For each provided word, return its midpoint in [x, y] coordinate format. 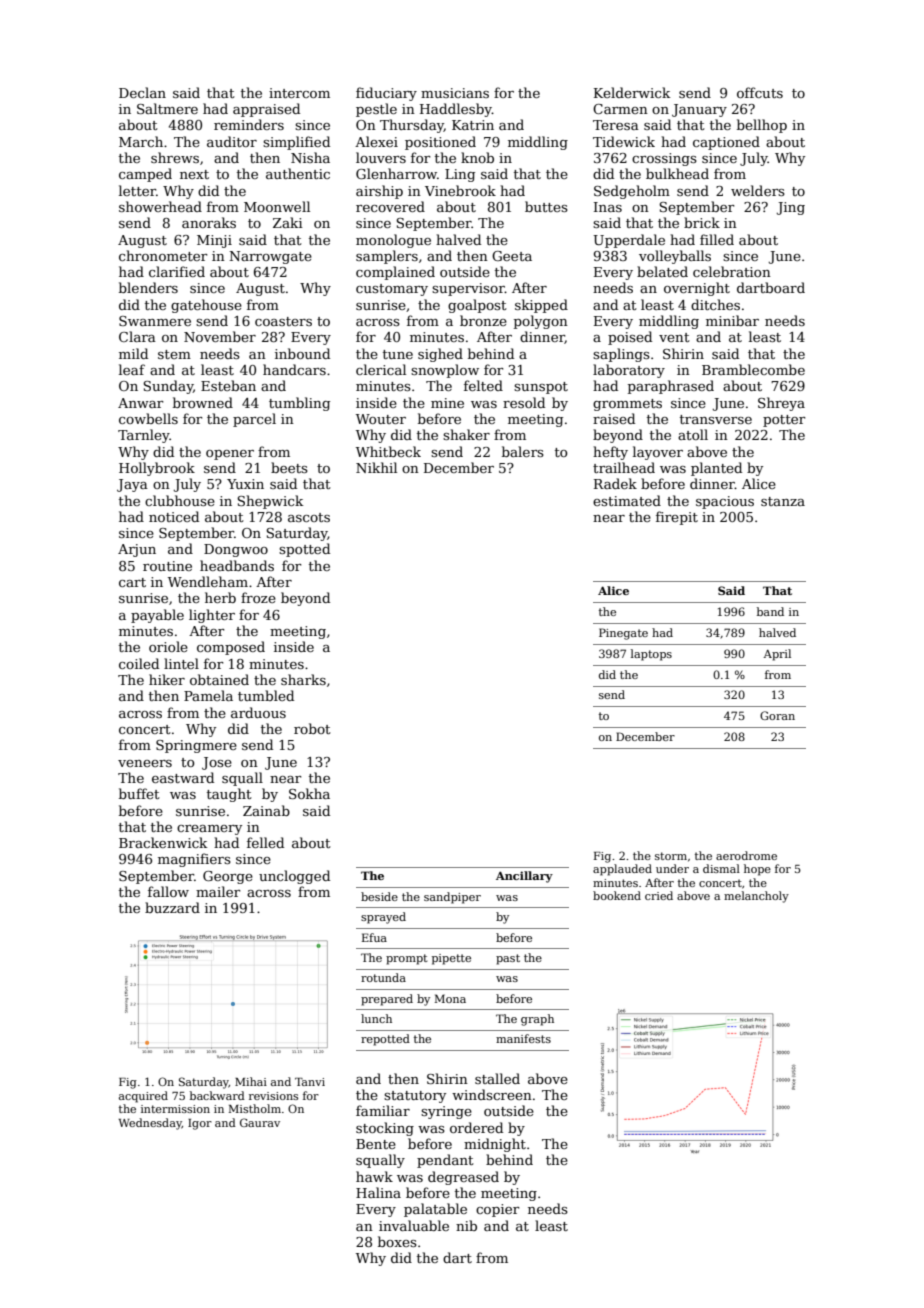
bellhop [762, 126]
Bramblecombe [753, 369]
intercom [299, 93]
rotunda [383, 977]
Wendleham [208, 581]
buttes [546, 206]
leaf [132, 369]
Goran [777, 715]
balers [523, 451]
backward [217, 1095]
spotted [304, 550]
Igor [200, 1124]
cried [659, 895]
